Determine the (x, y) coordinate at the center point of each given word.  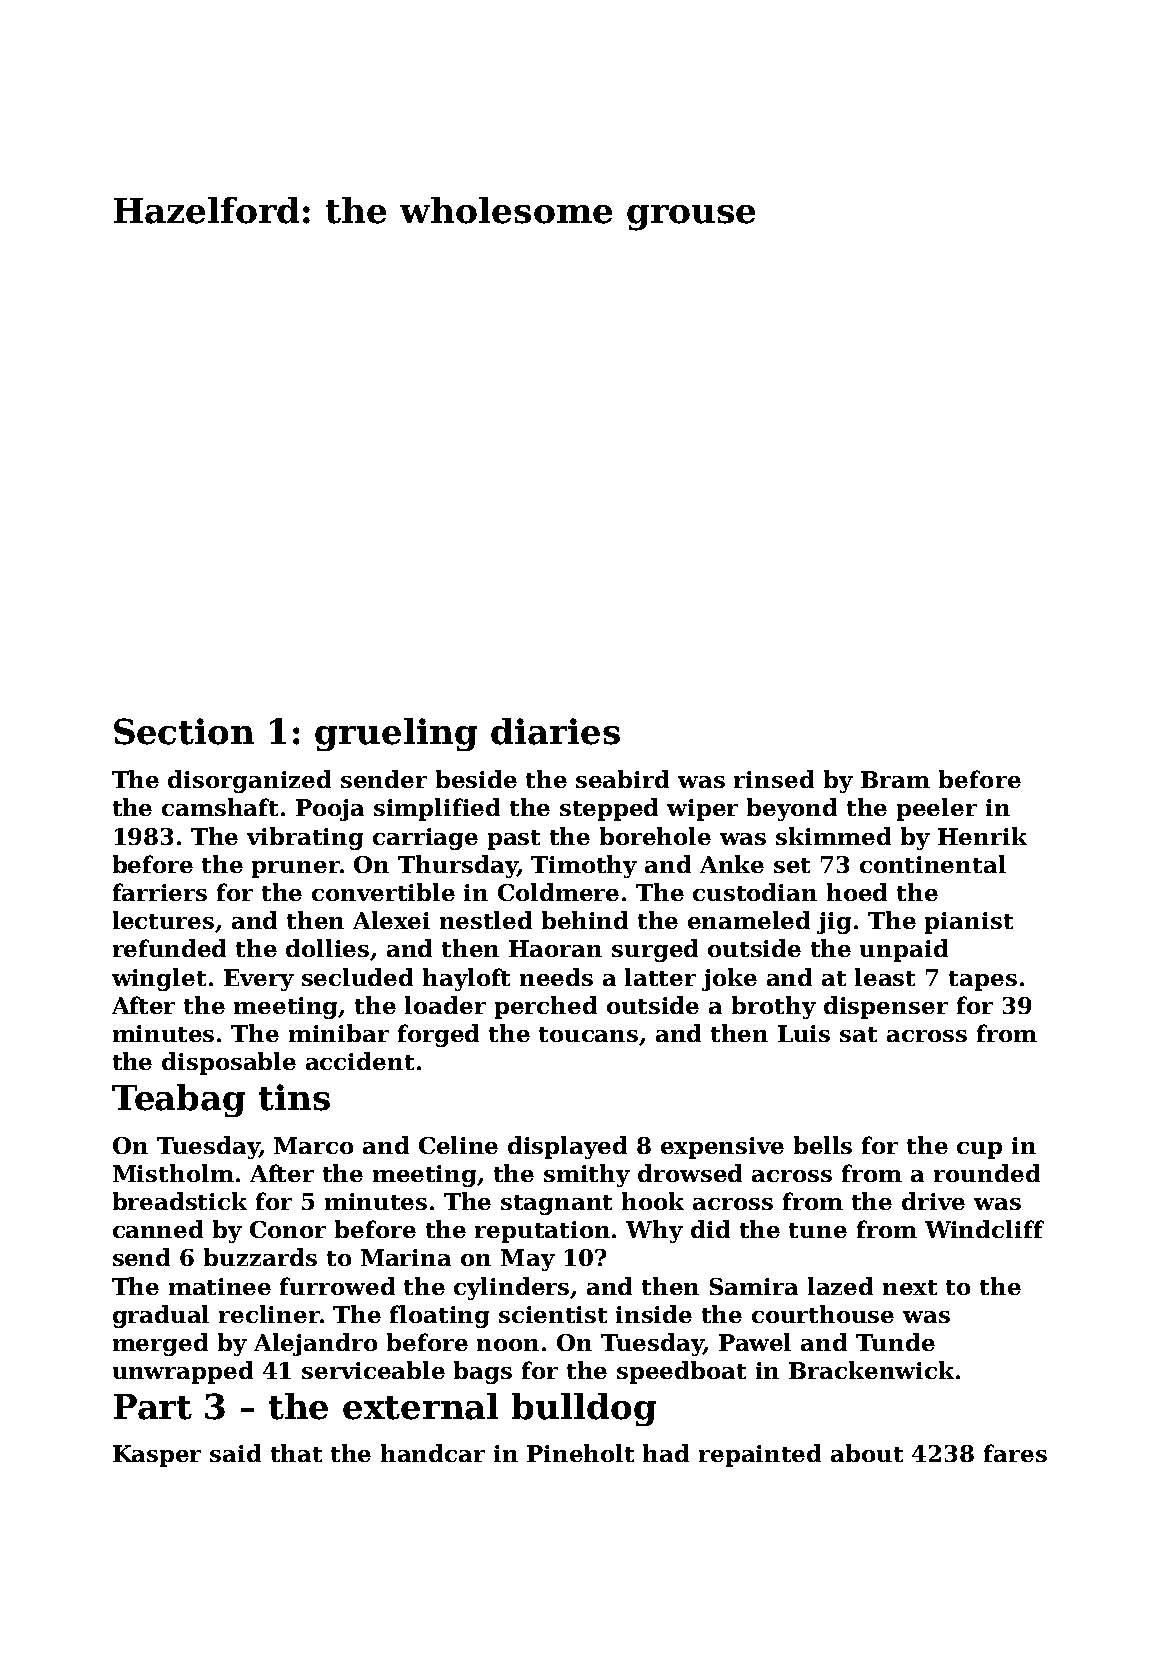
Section (184, 731)
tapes (983, 981)
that (296, 1453)
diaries (555, 731)
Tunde (895, 1342)
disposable (229, 1063)
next (910, 1287)
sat (858, 1034)
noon (508, 1345)
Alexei (391, 920)
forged (438, 1035)
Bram (895, 779)
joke (729, 979)
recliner (269, 1314)
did (710, 1229)
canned (158, 1229)
